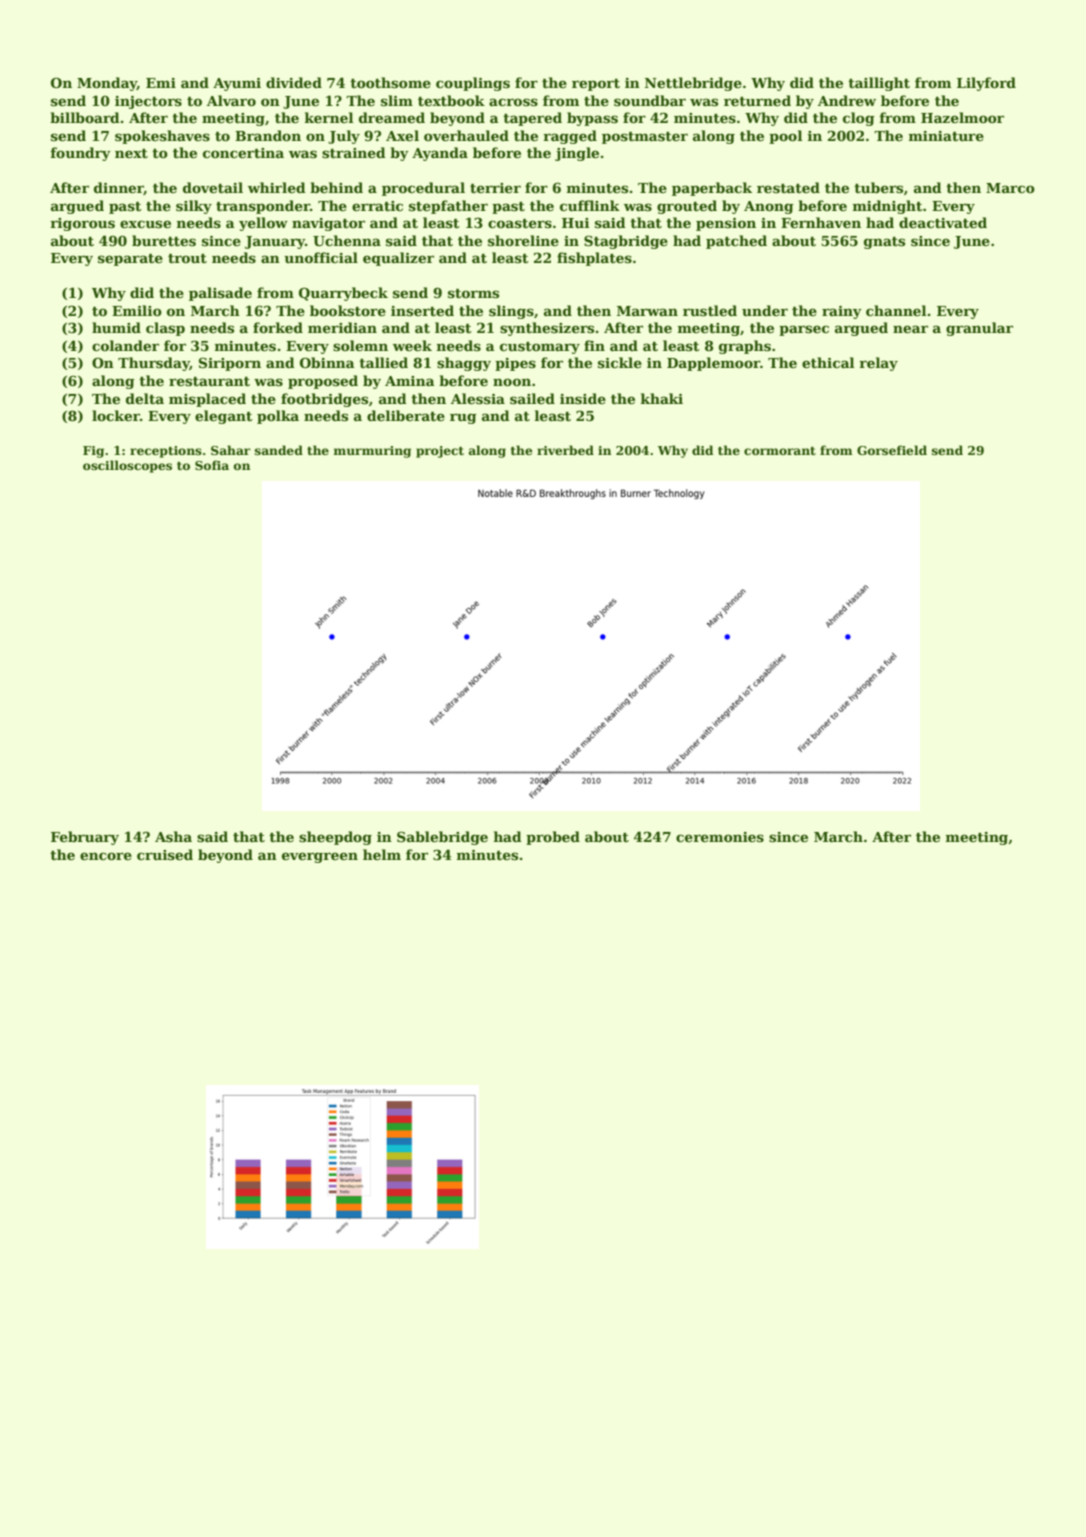 The width and height of the page is (1086, 1537). I want to click on colander, so click(125, 345).
